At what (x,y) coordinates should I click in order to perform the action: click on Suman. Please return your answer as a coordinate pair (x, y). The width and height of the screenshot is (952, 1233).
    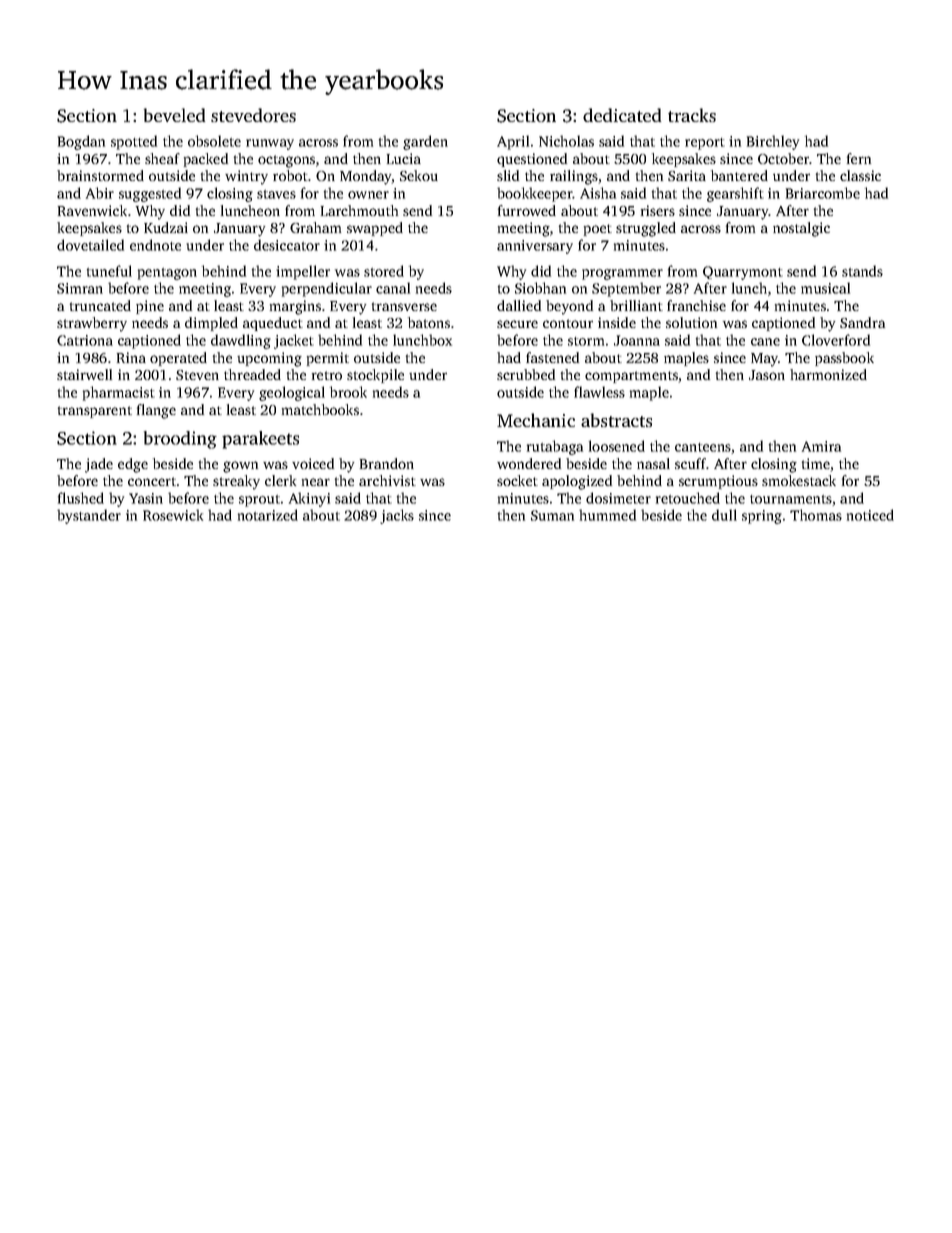
    Looking at the image, I should click on (552, 515).
